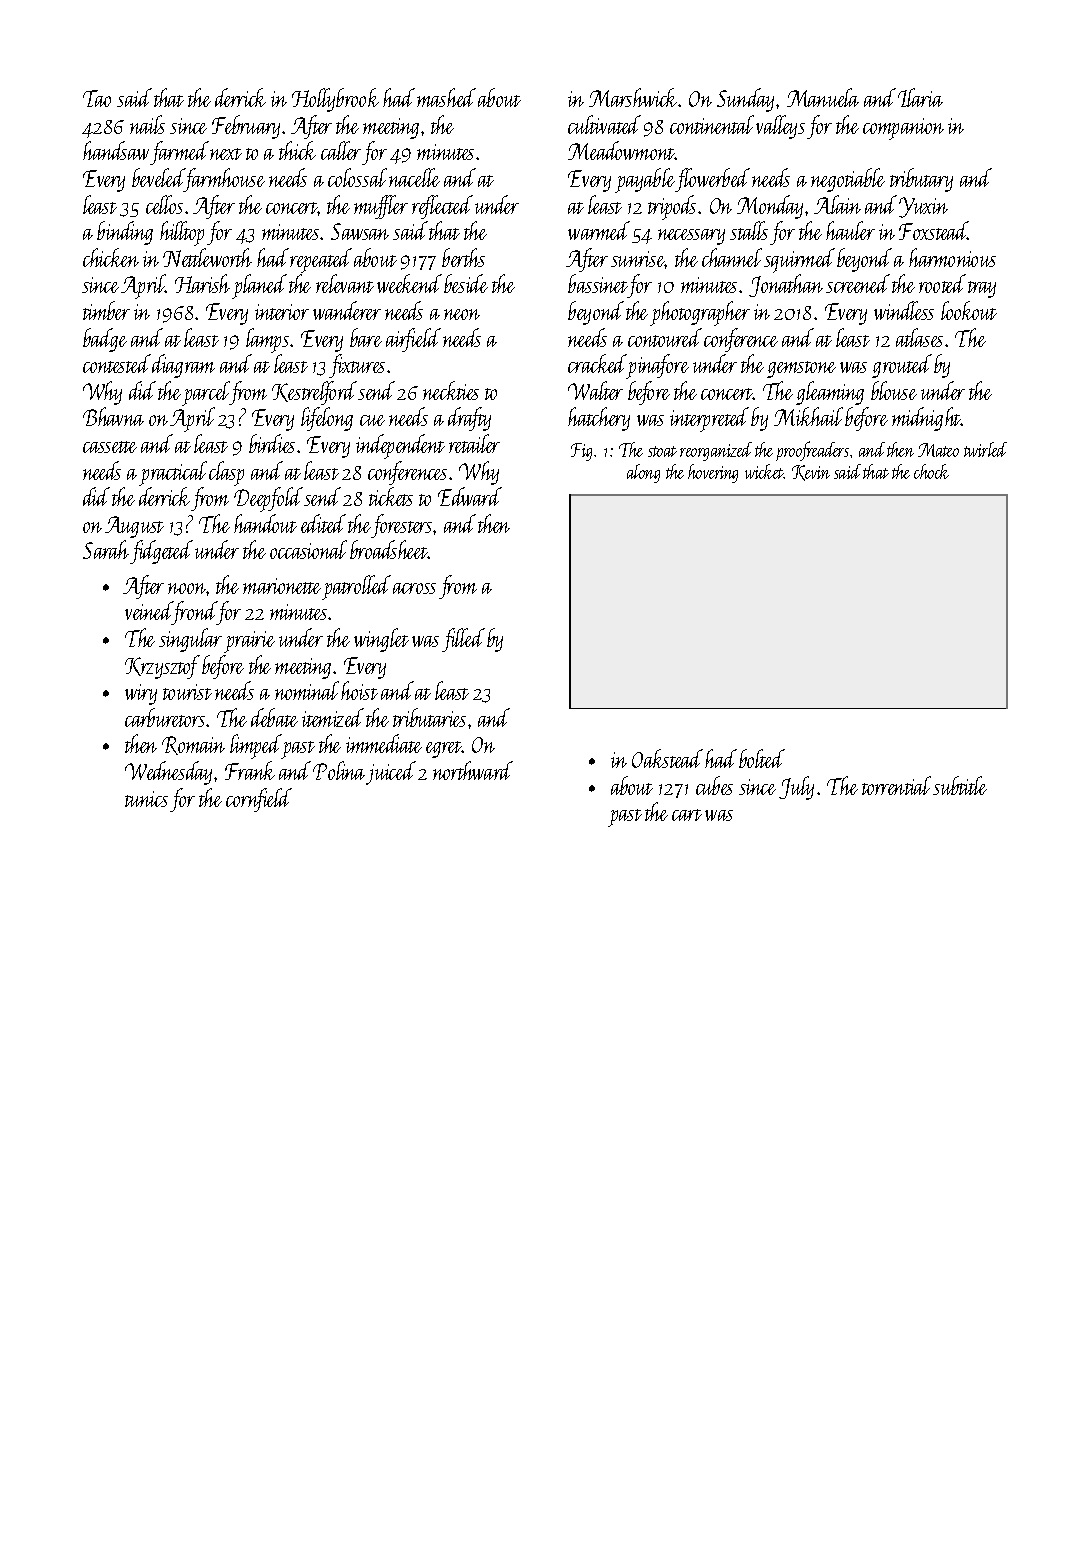 The image size is (1091, 1542). I want to click on mashed, so click(446, 97).
